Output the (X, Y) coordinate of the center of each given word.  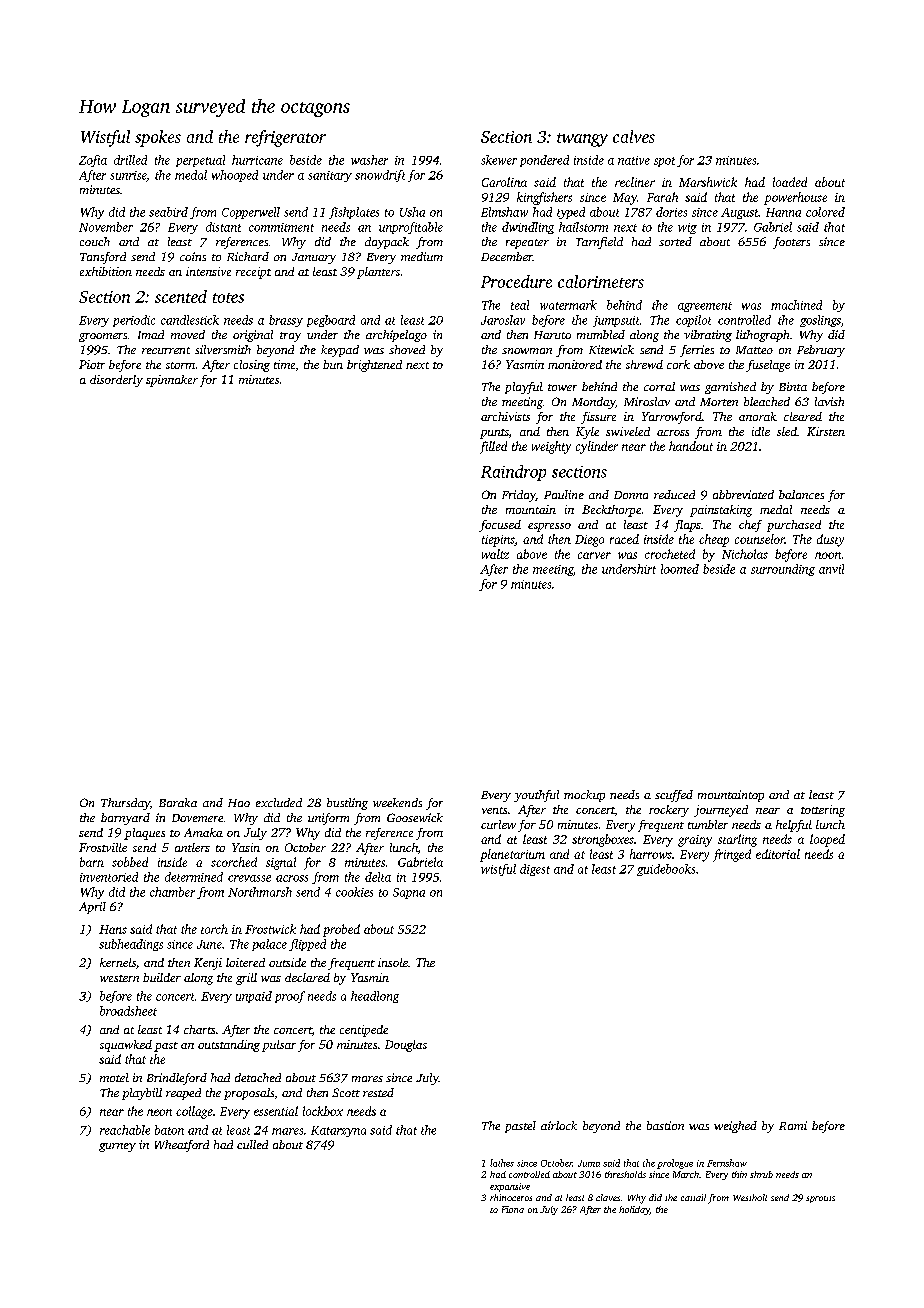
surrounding (783, 570)
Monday (593, 403)
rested (378, 1092)
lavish (829, 401)
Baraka (178, 802)
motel (114, 1077)
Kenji (208, 964)
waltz (495, 554)
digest (535, 870)
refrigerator (285, 138)
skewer (499, 160)
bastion (665, 1125)
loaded (790, 182)
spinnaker (172, 381)
